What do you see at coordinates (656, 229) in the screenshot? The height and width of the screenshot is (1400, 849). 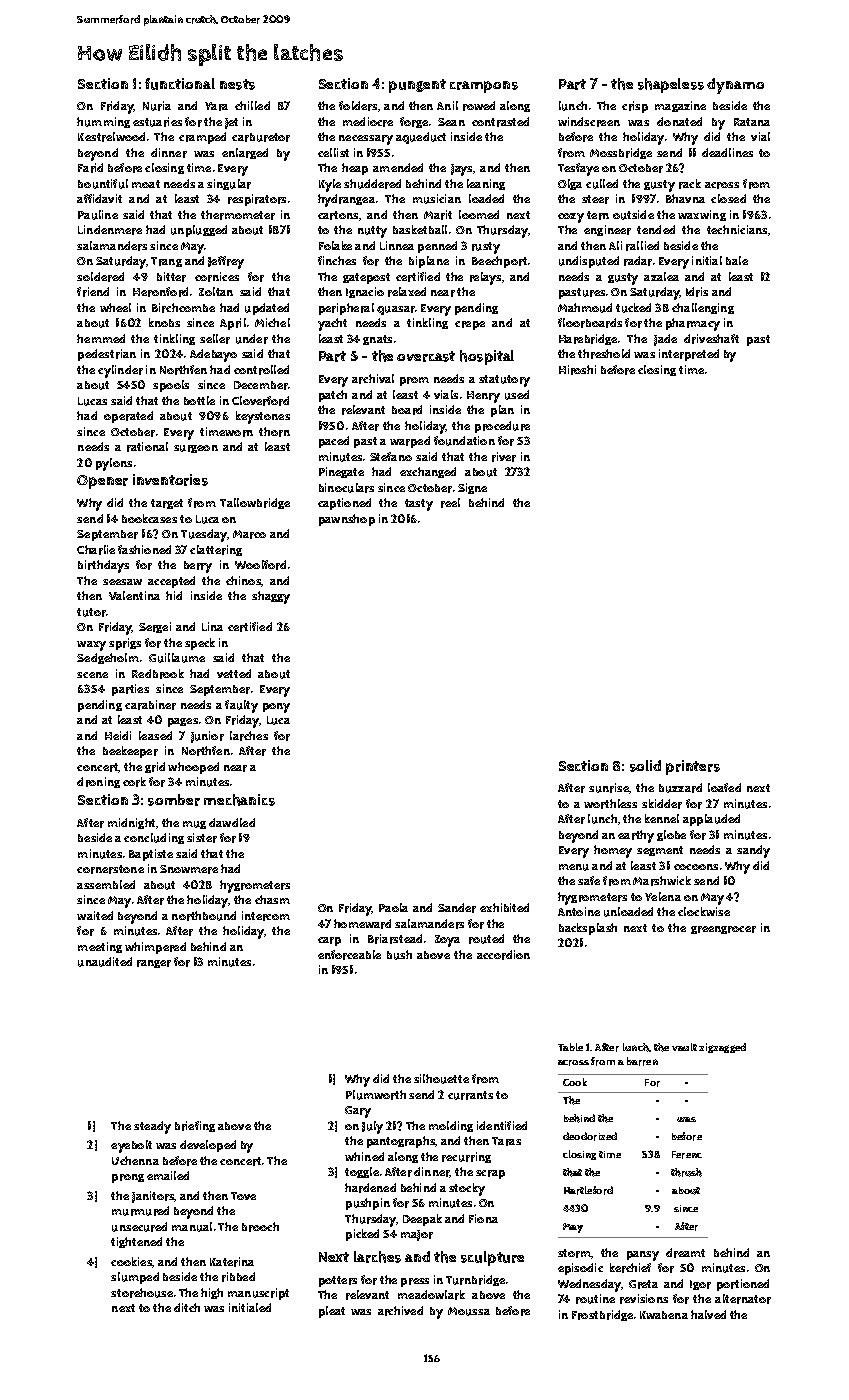 I see `tended` at bounding box center [656, 229].
